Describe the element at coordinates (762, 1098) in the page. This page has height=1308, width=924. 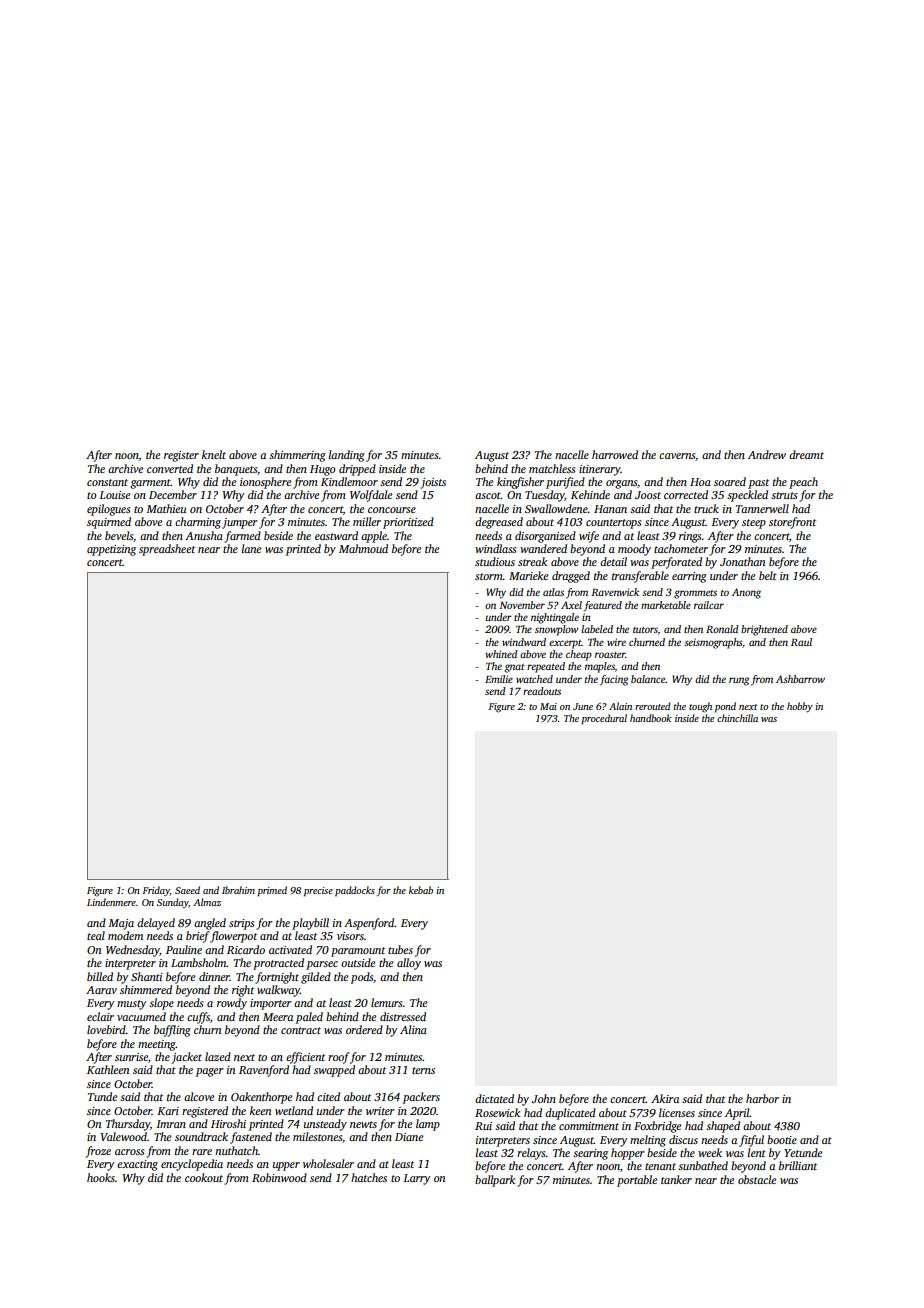
I see `harbor` at that location.
